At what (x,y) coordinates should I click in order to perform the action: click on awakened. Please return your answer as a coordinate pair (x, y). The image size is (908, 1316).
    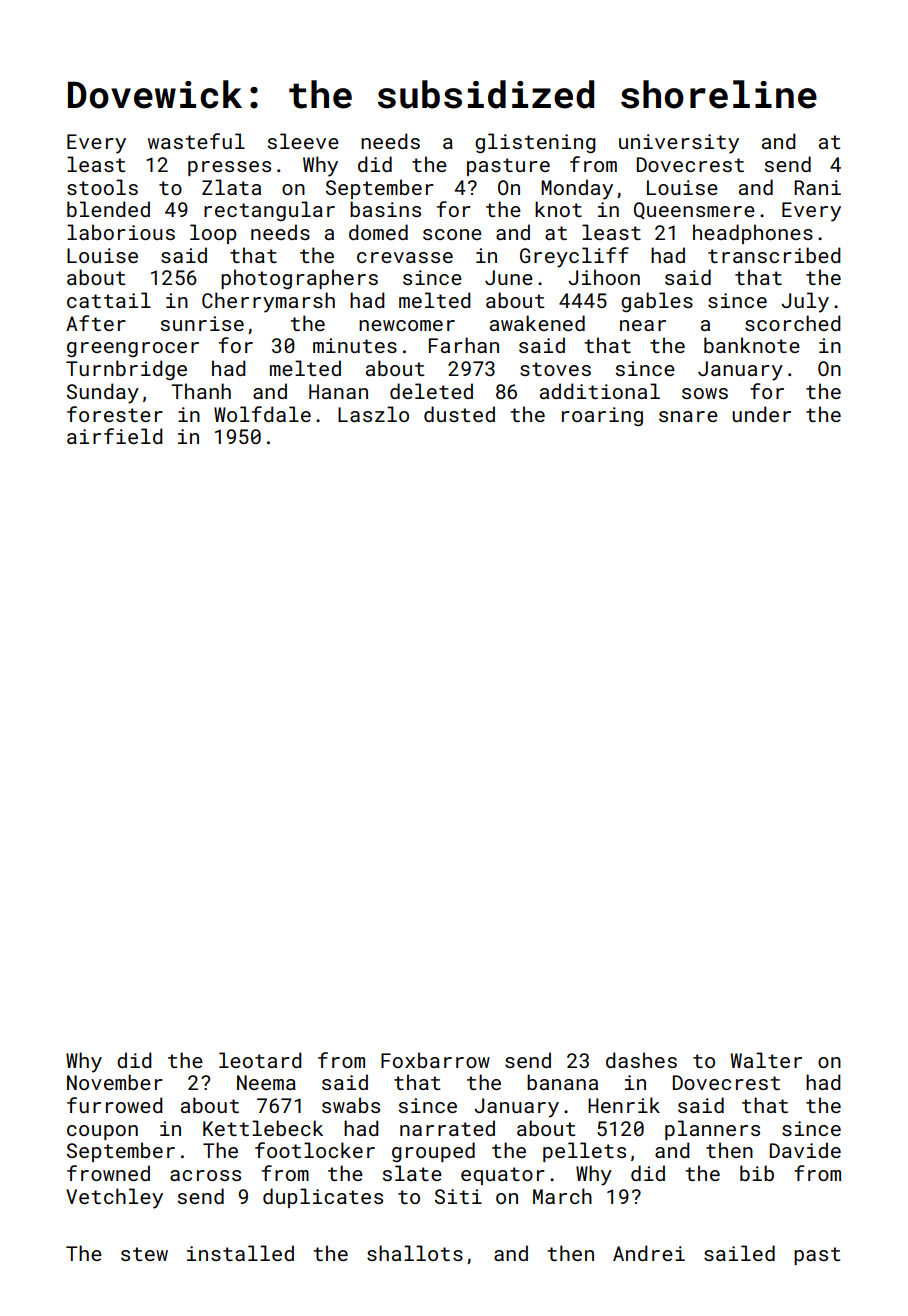
    Looking at the image, I should click on (537, 323).
